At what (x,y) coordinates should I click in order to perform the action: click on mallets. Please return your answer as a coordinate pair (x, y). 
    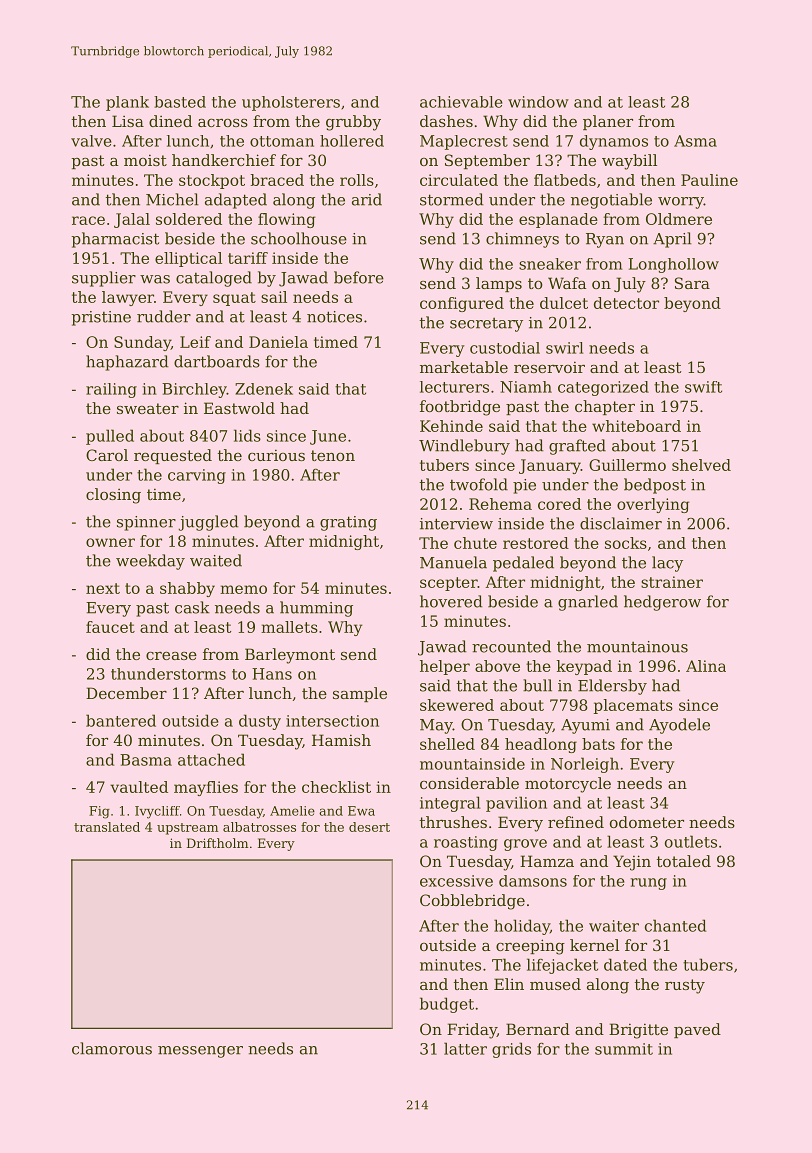
    Looking at the image, I should click on (289, 627).
